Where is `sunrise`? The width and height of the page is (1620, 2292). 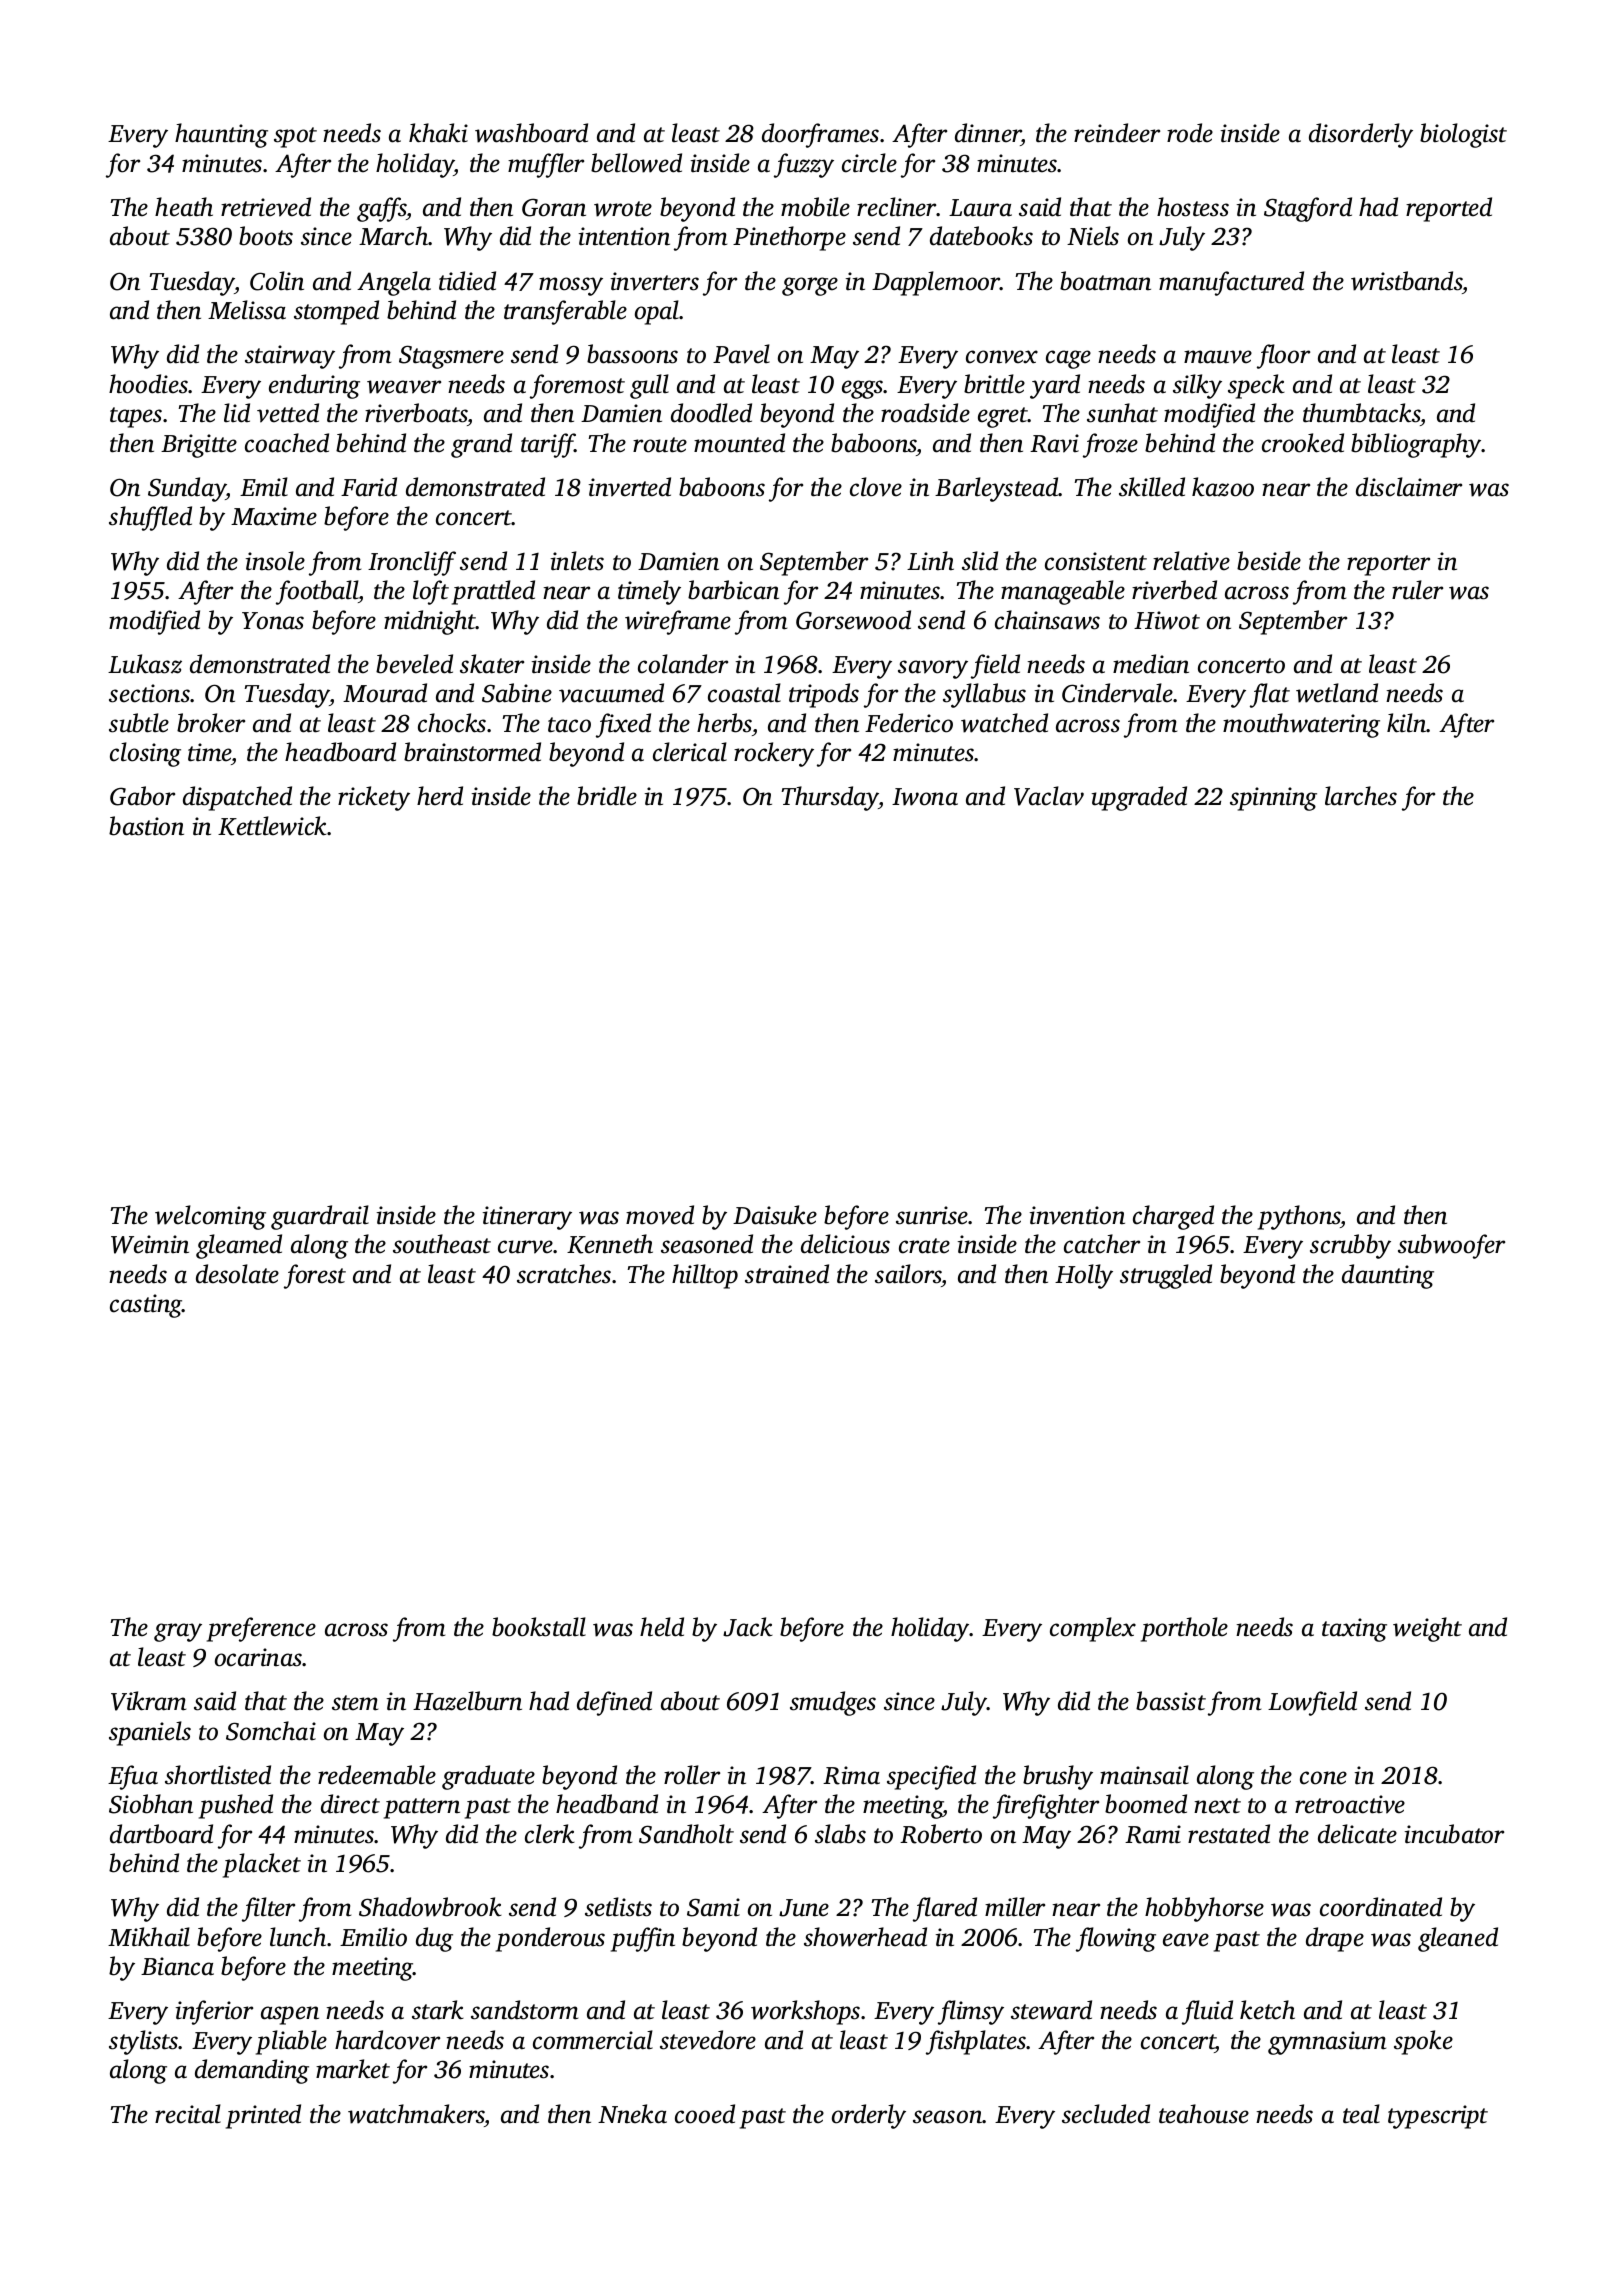 sunrise is located at coordinates (932, 1215).
